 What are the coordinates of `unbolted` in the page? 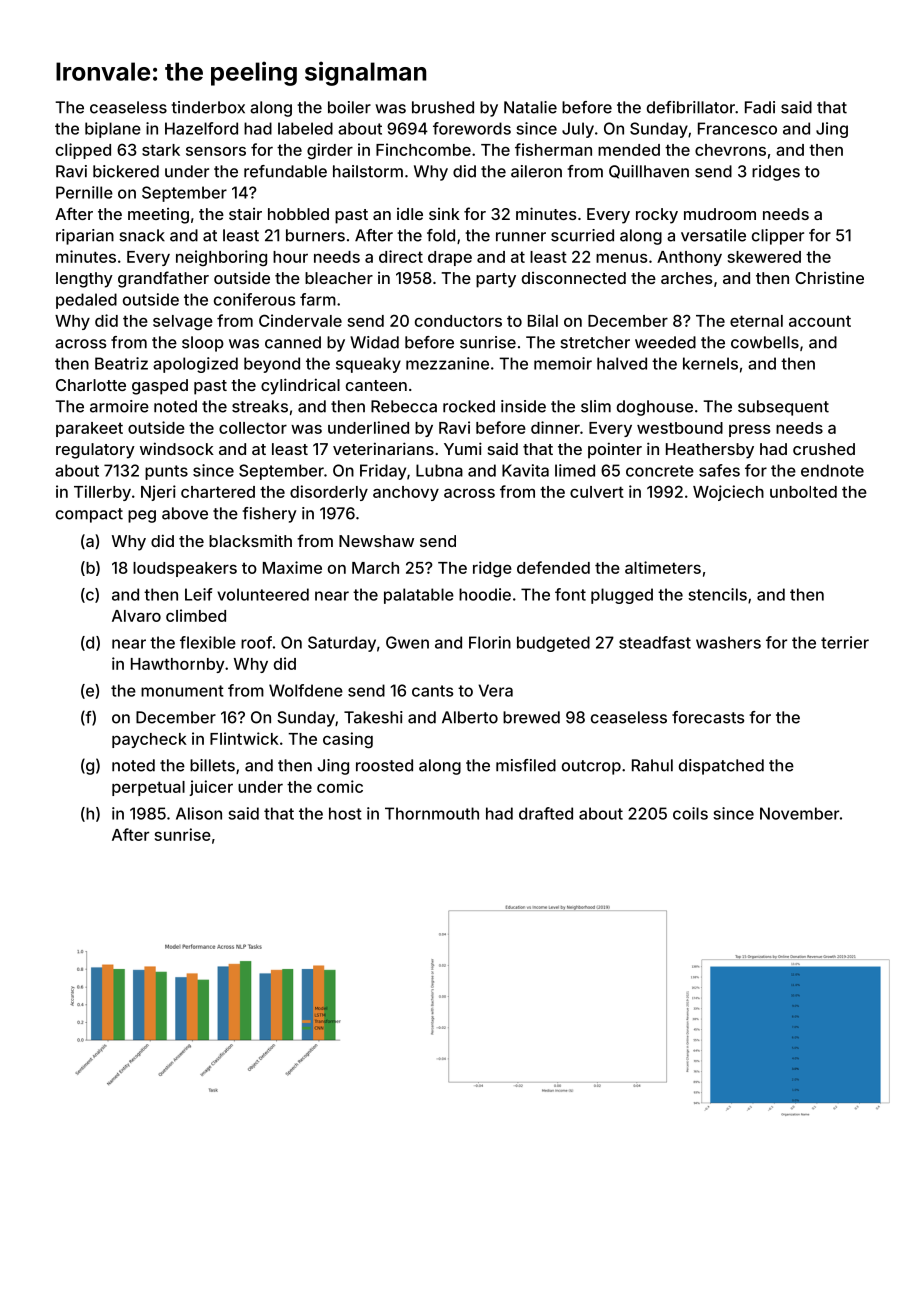 It's located at (803, 492).
